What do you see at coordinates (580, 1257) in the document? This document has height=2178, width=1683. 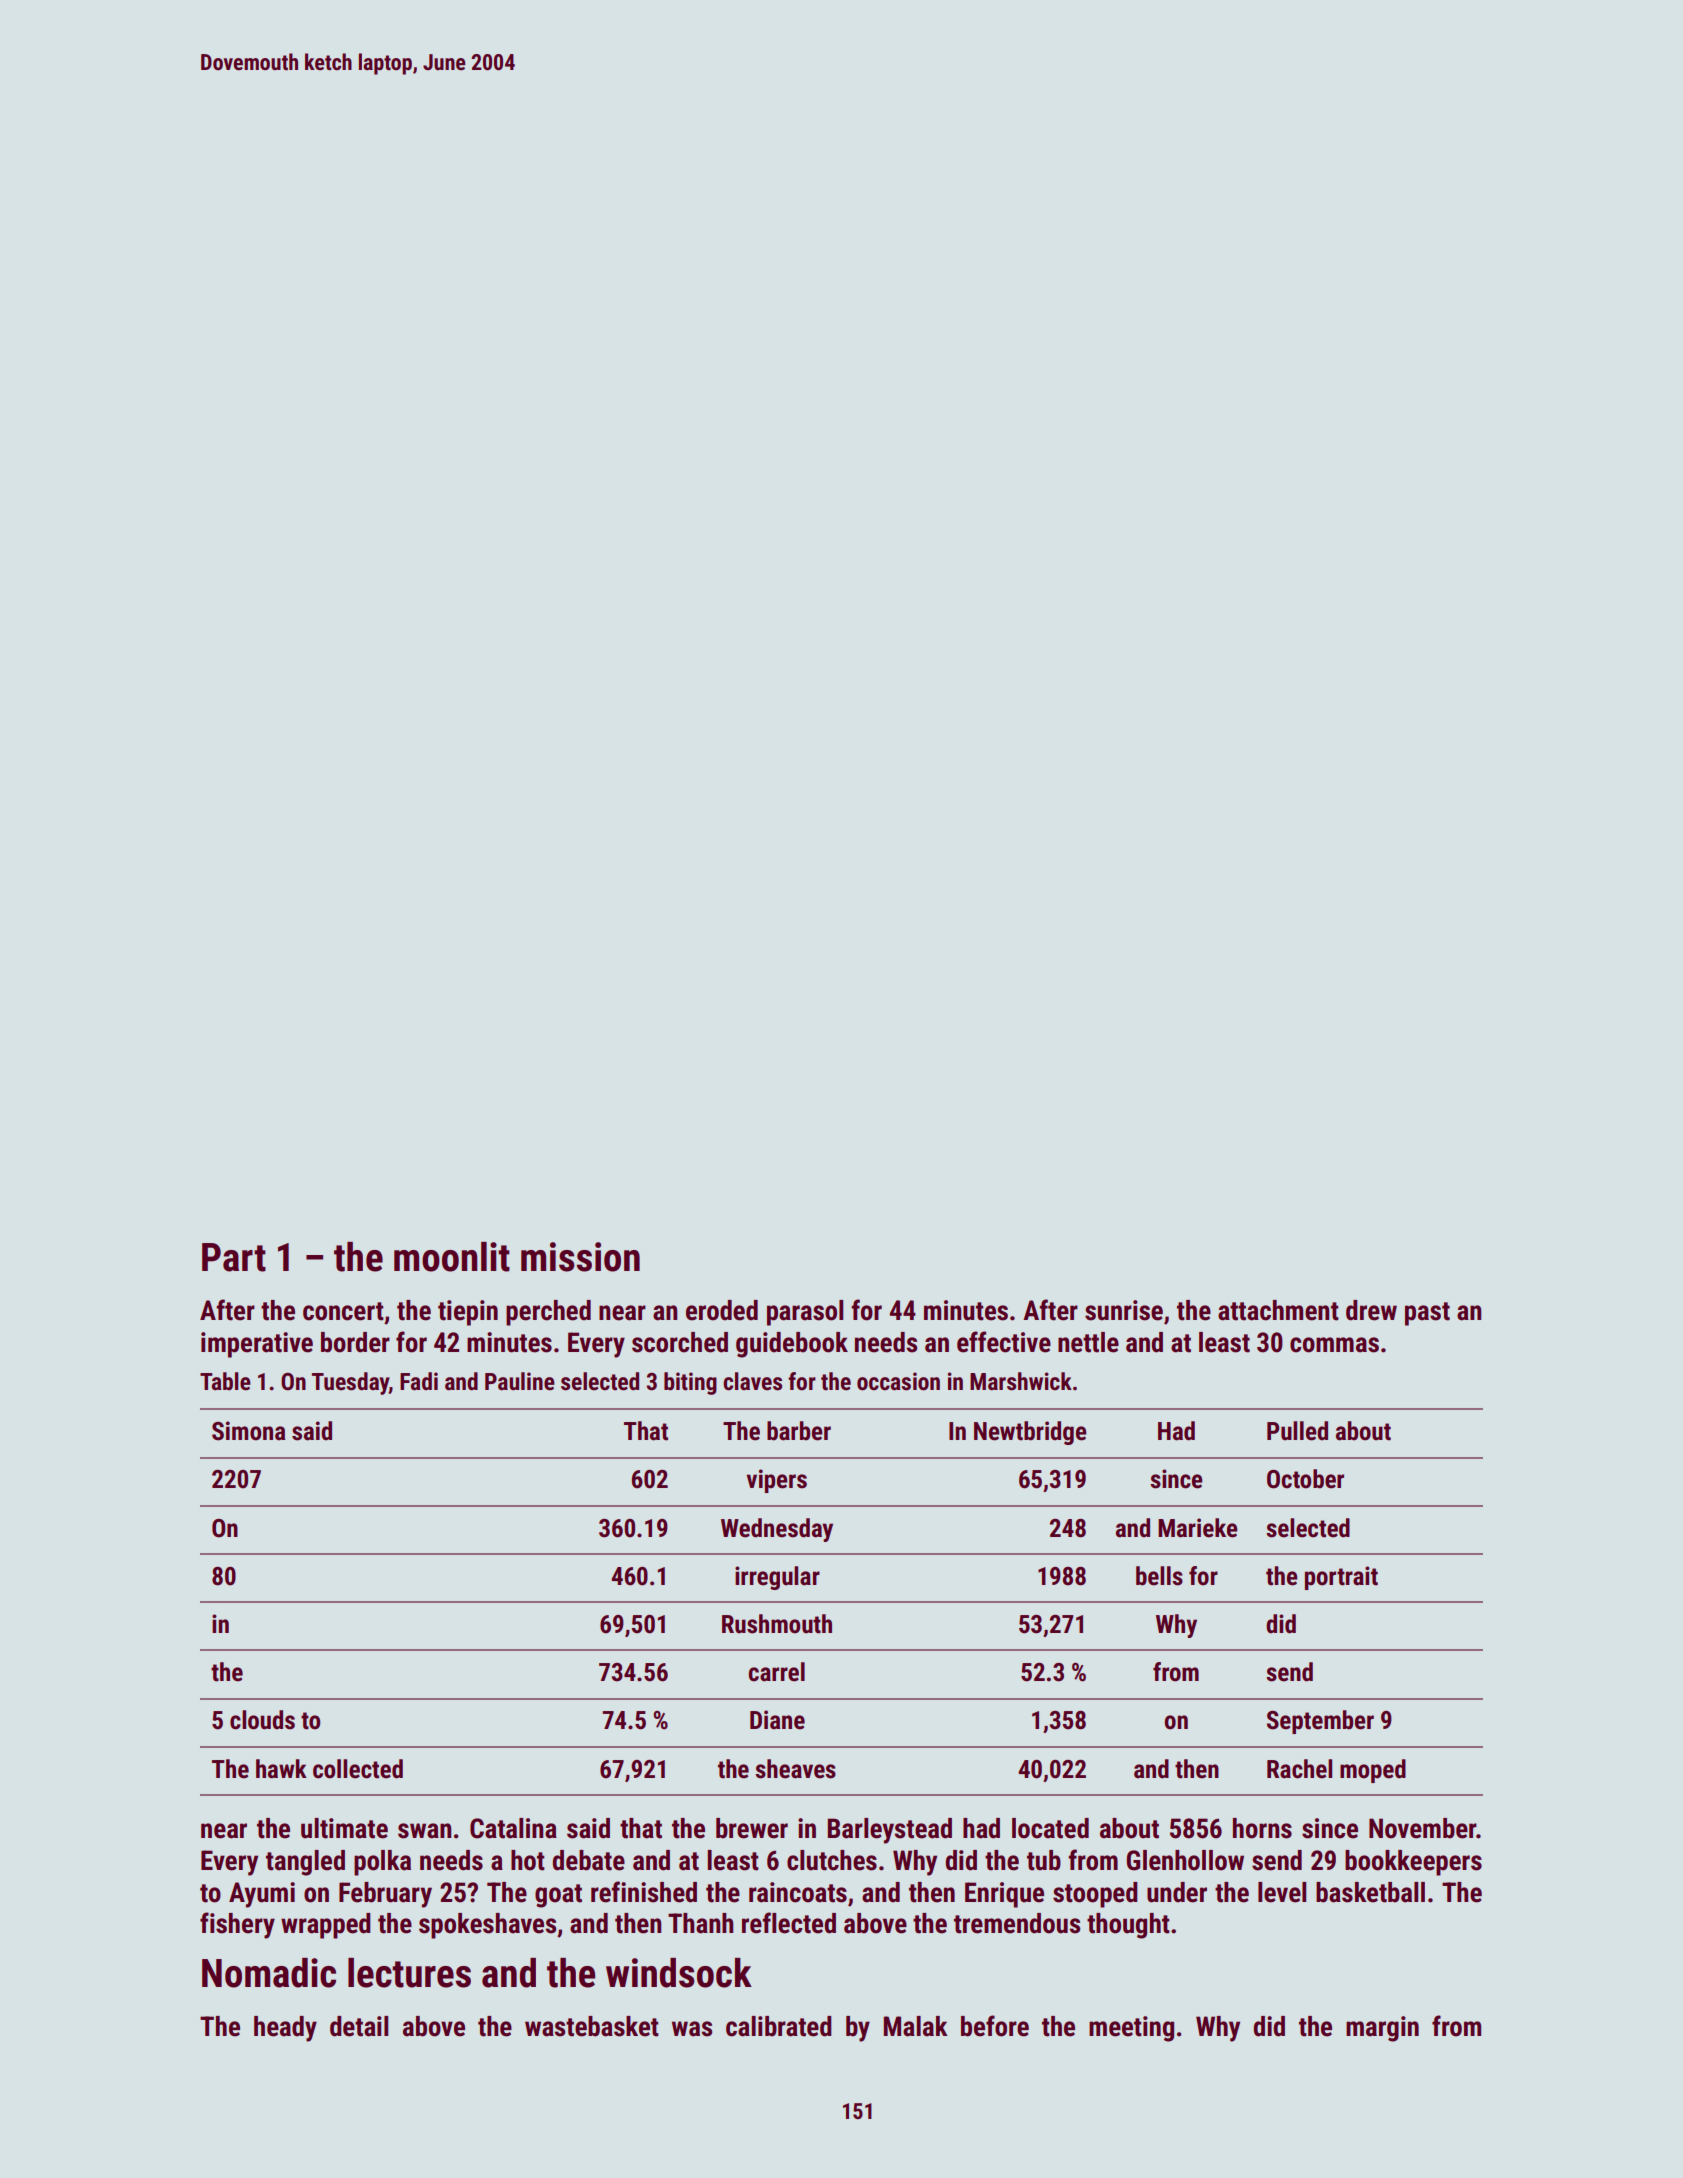 I see `mission` at bounding box center [580, 1257].
